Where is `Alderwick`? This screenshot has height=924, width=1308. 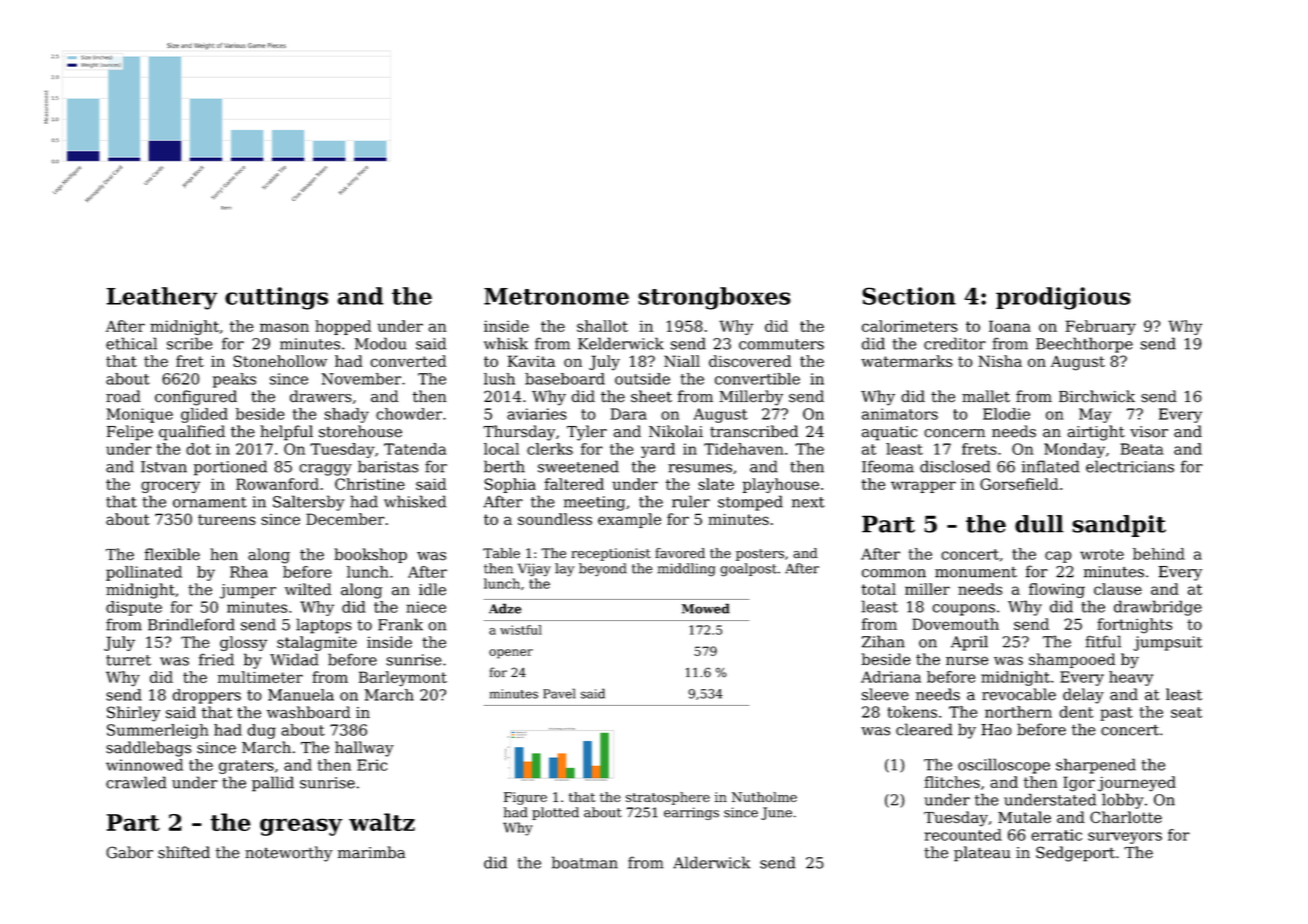 Alderwick is located at coordinates (712, 862).
